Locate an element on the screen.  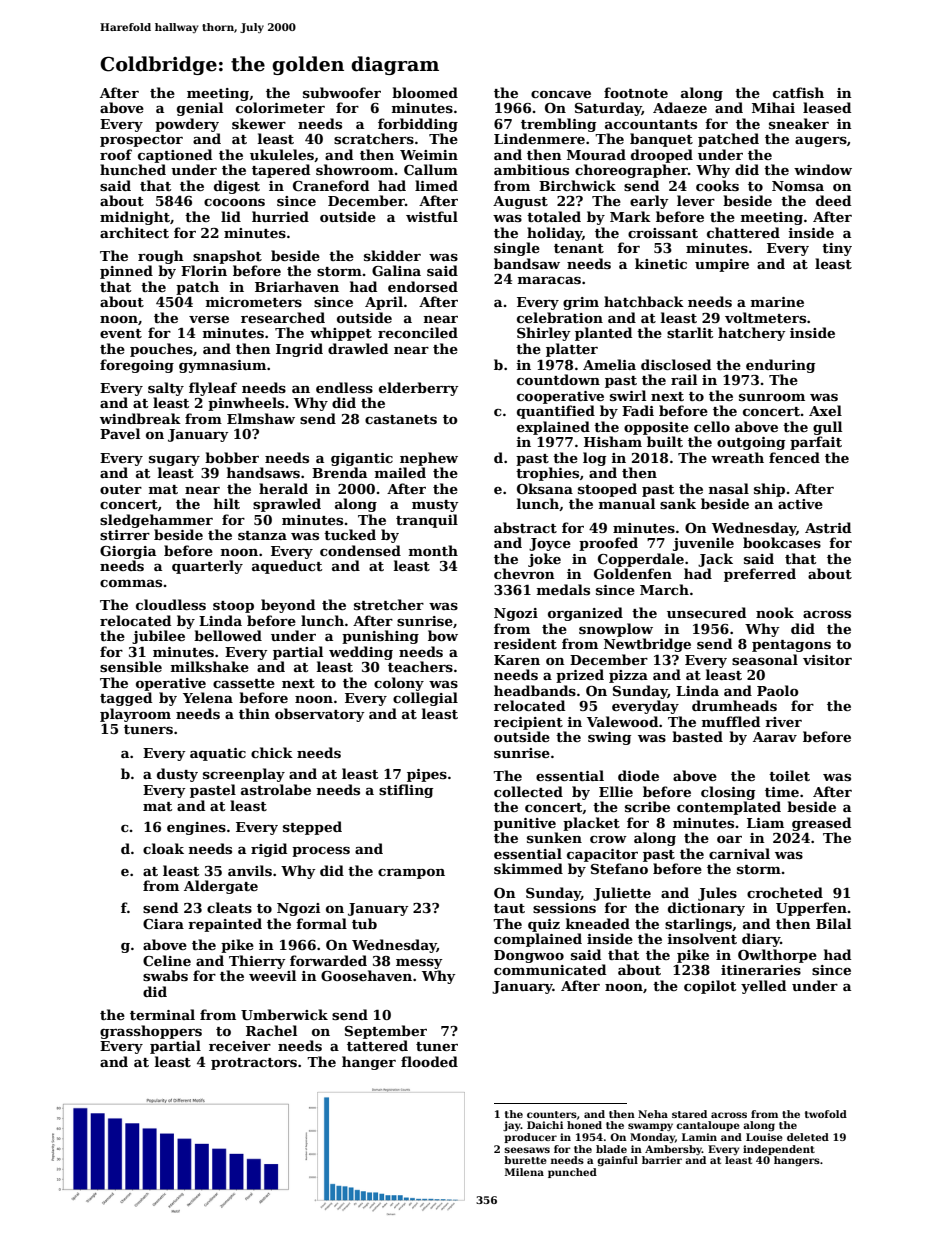
protractors is located at coordinates (254, 1064).
